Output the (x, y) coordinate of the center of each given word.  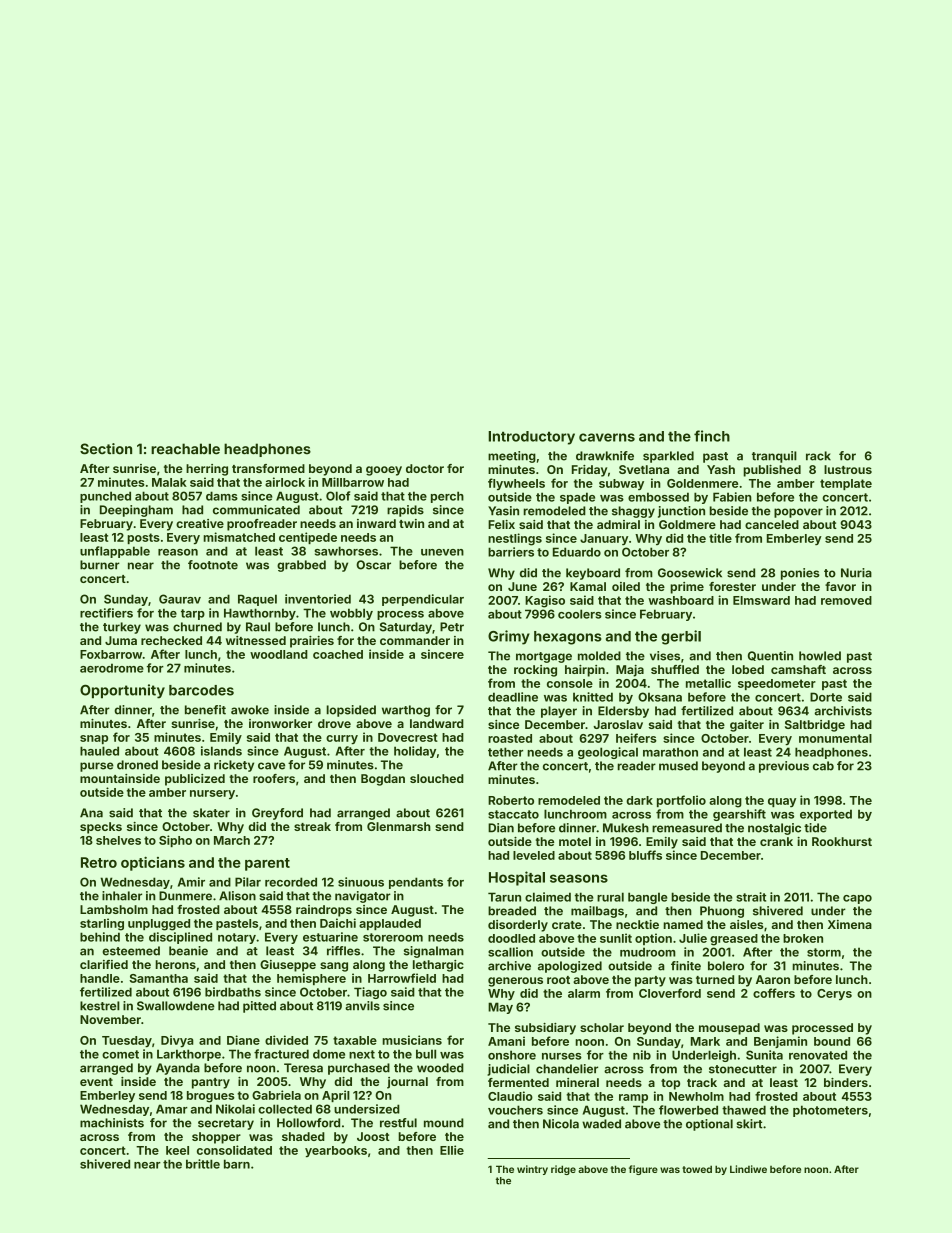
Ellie (452, 1150)
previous (784, 767)
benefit (205, 710)
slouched (437, 778)
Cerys (834, 994)
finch (712, 436)
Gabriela (276, 1095)
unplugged (159, 925)
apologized (570, 967)
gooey (384, 471)
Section (106, 449)
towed (697, 1169)
